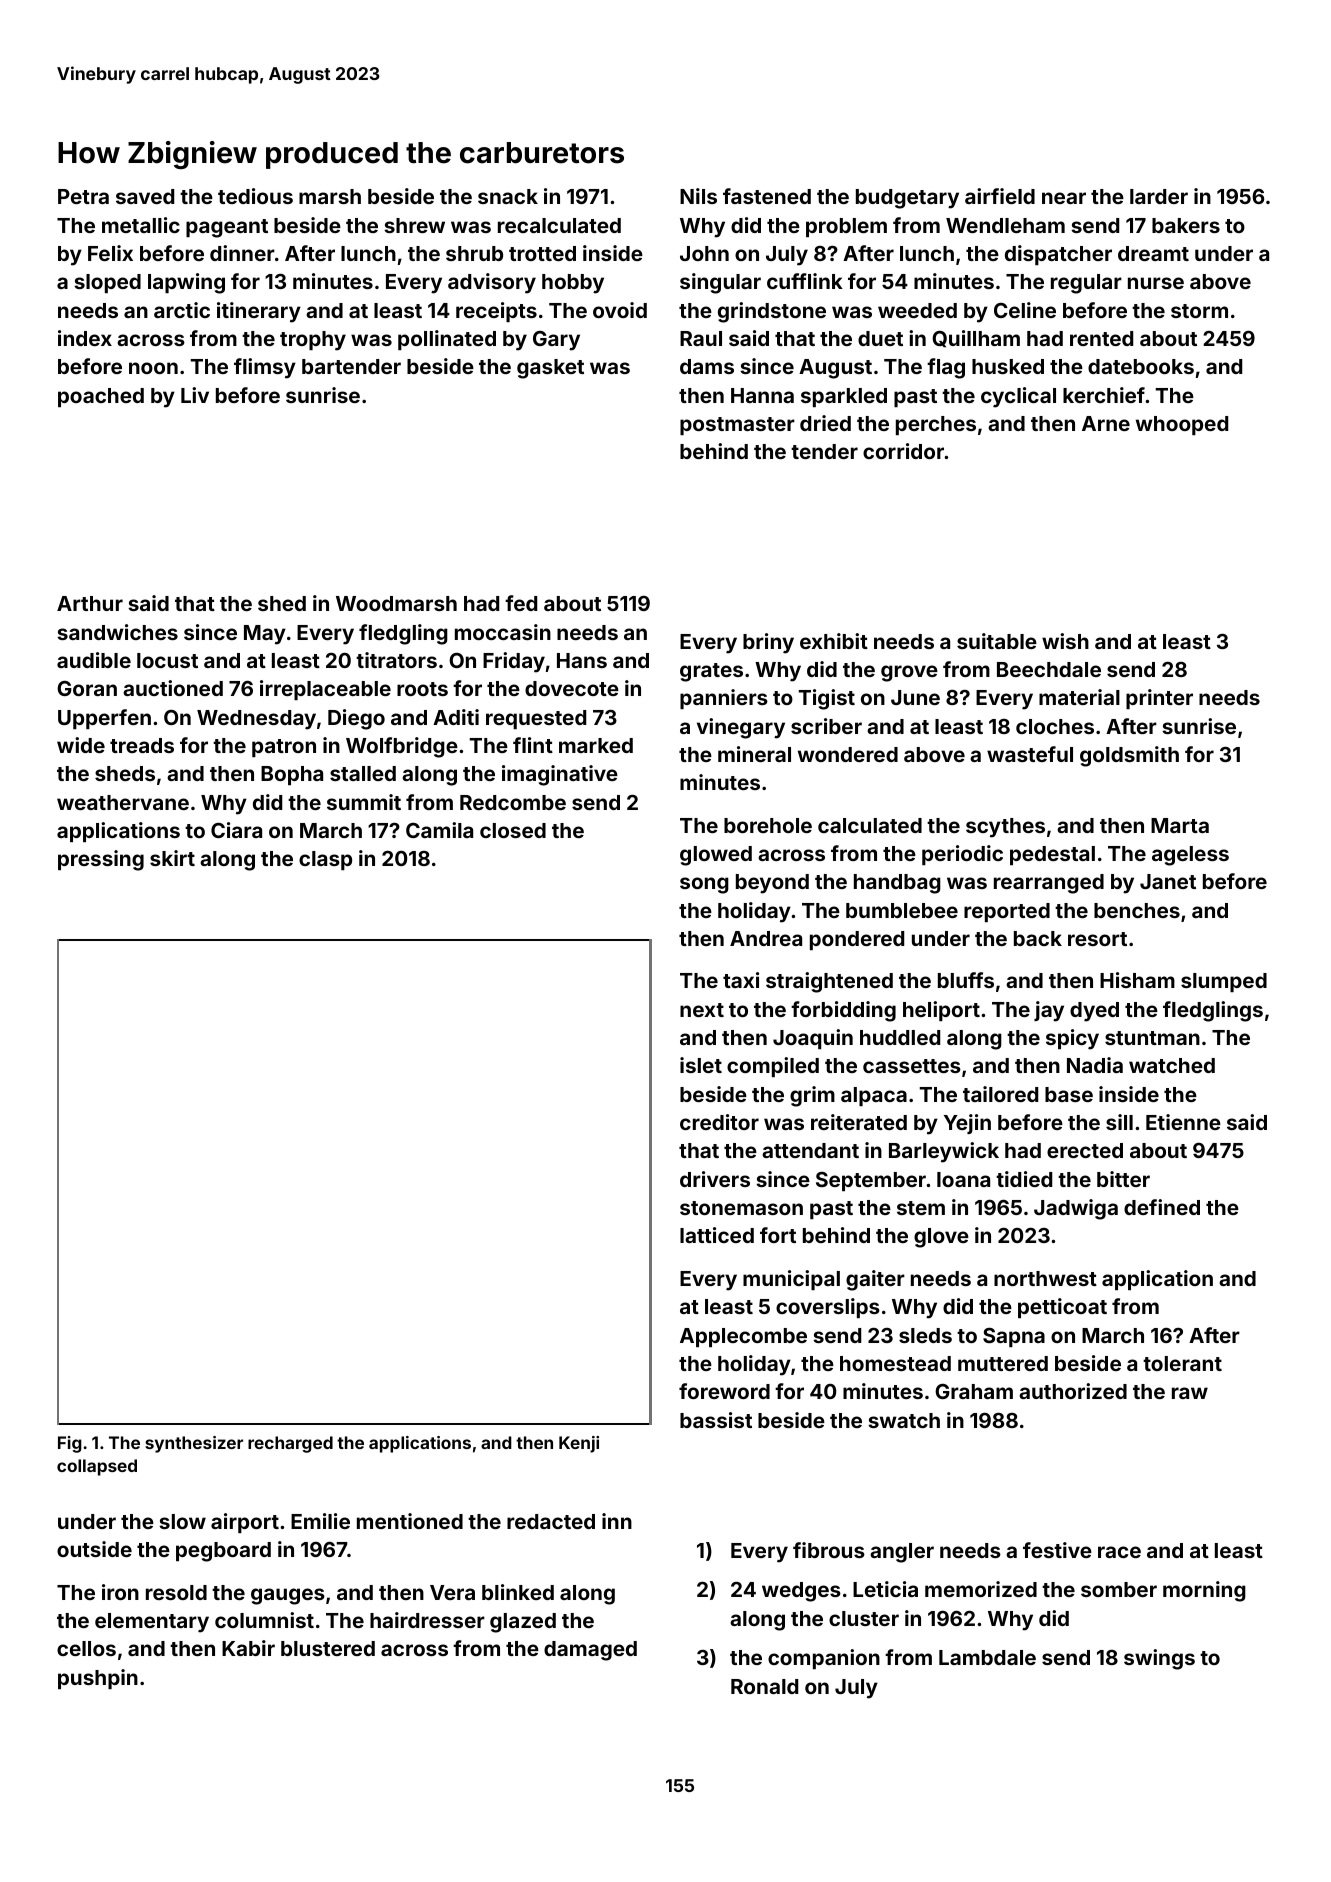 This image has width=1331, height=1882. Describe the element at coordinates (87, 688) in the image. I see `Goran` at that location.
